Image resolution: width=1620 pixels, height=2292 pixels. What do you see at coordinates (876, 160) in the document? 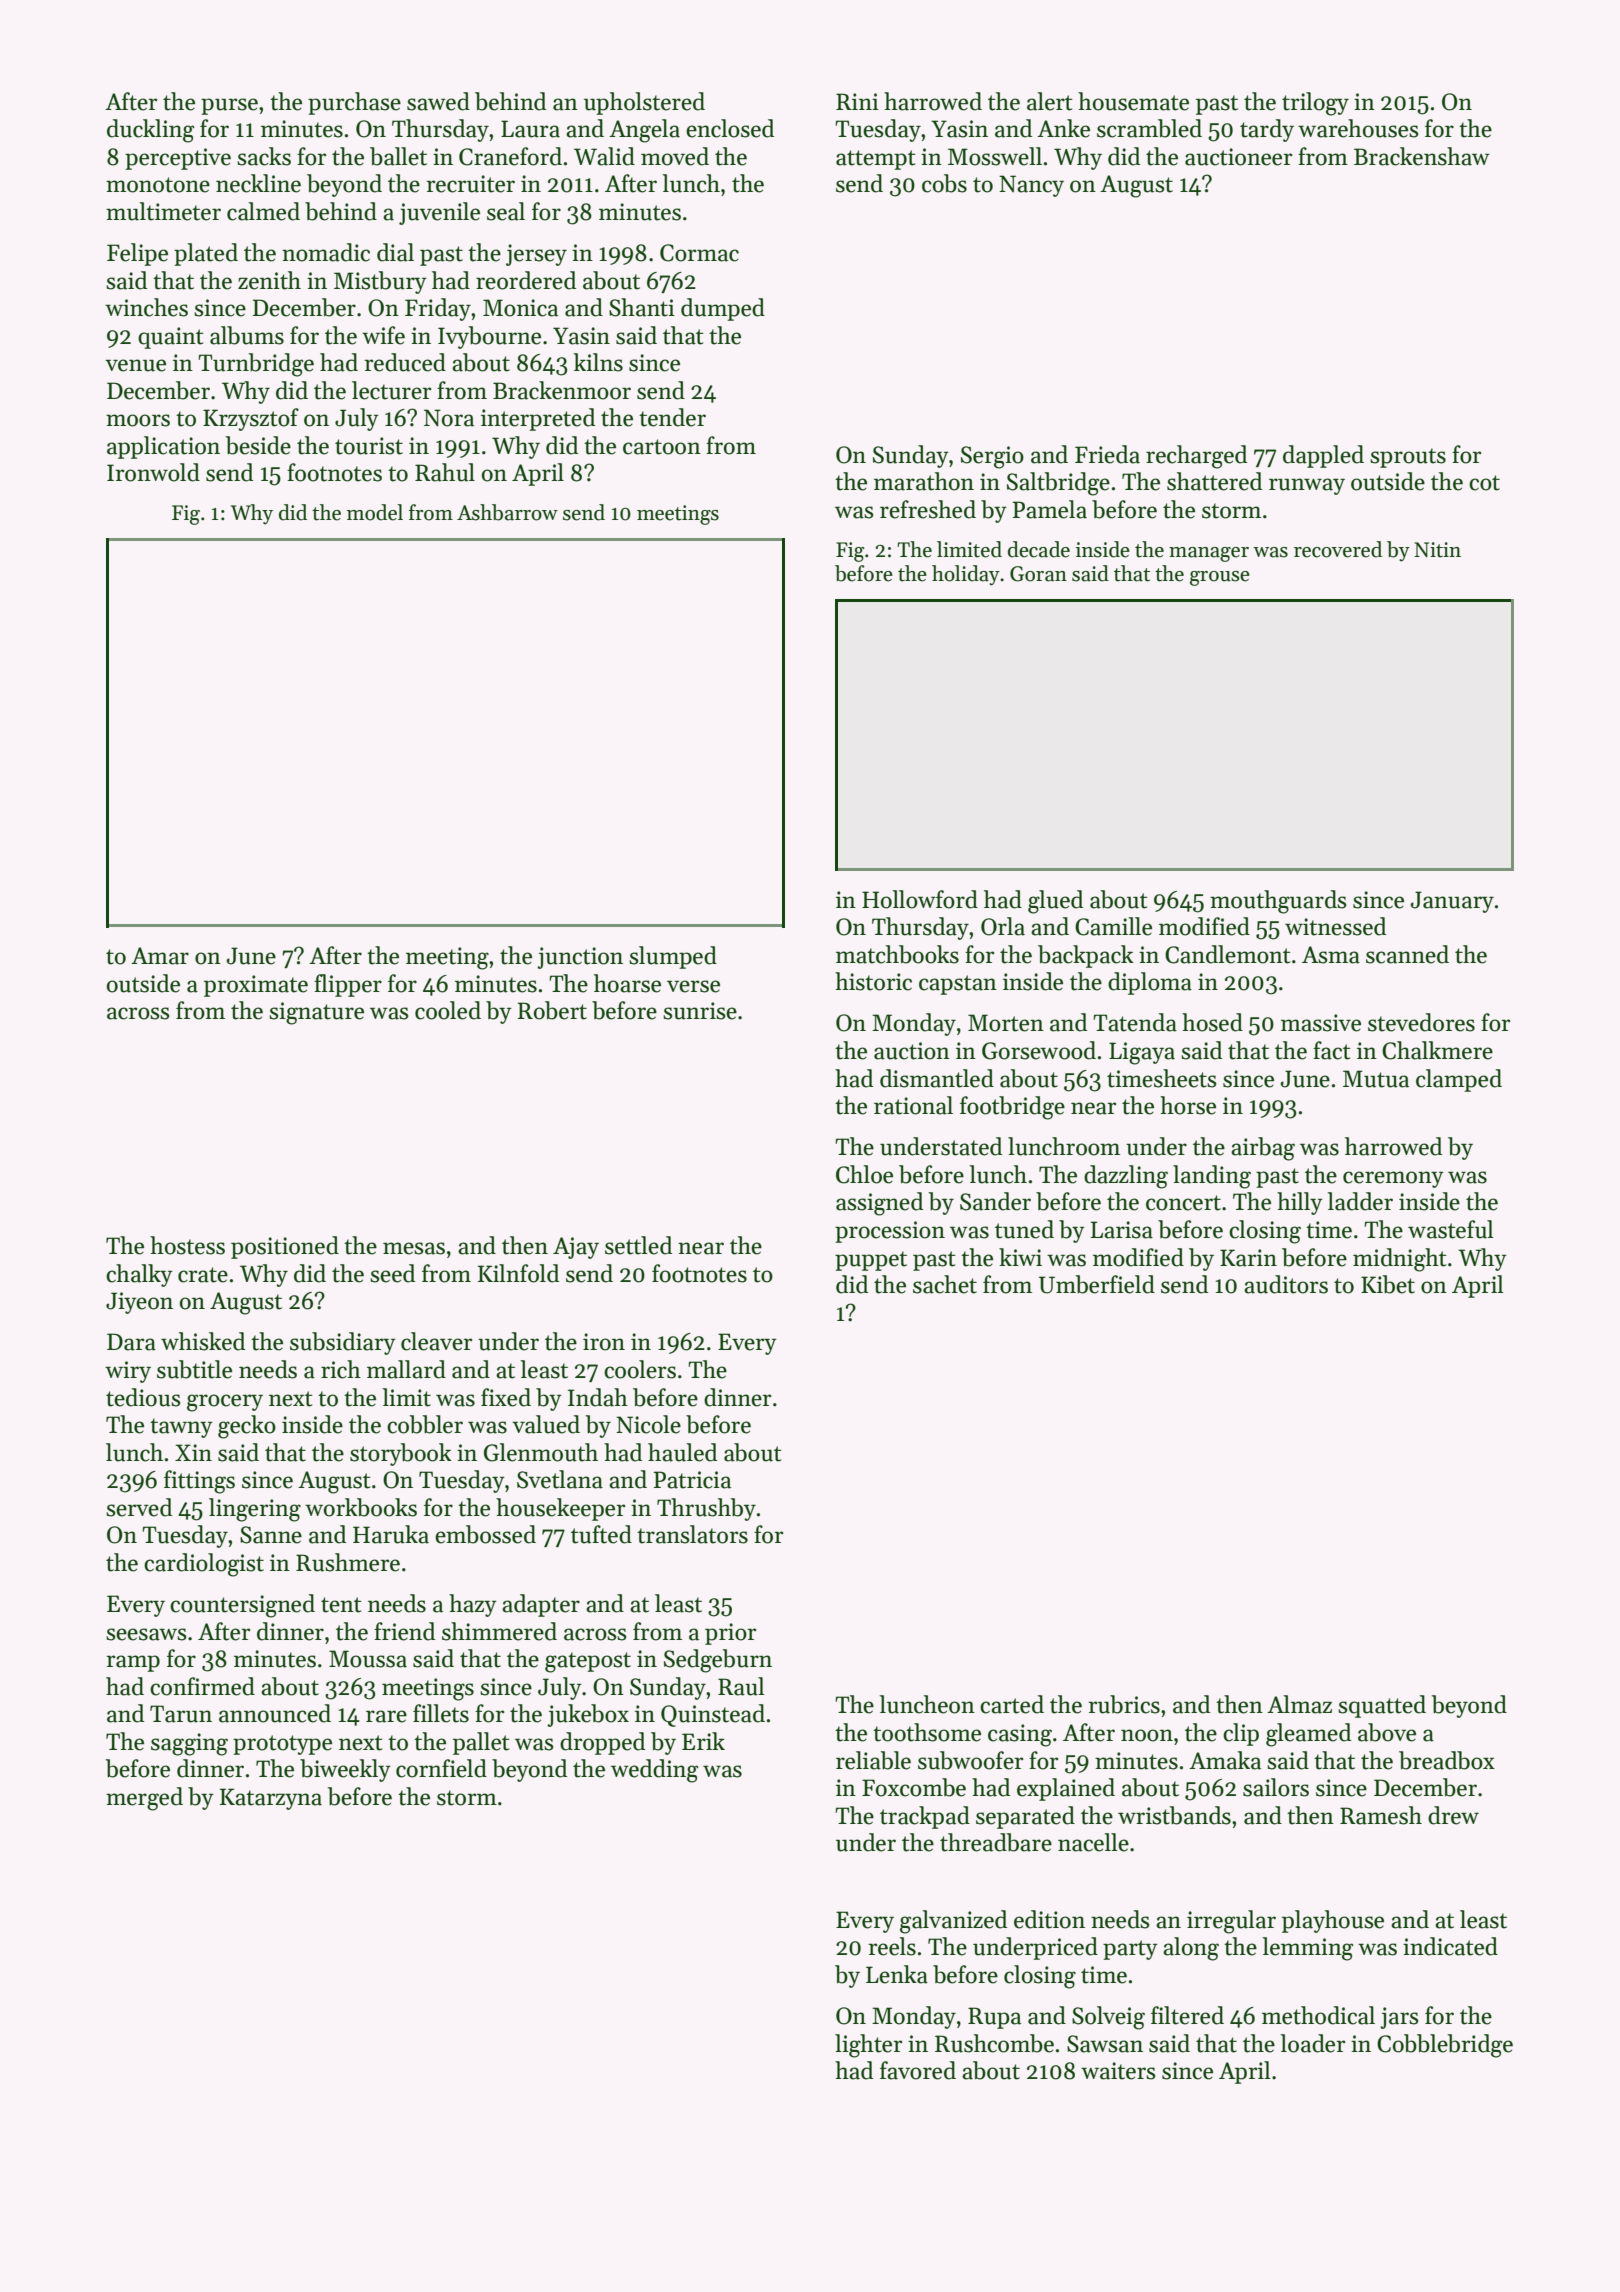
I see `attempt` at bounding box center [876, 160].
